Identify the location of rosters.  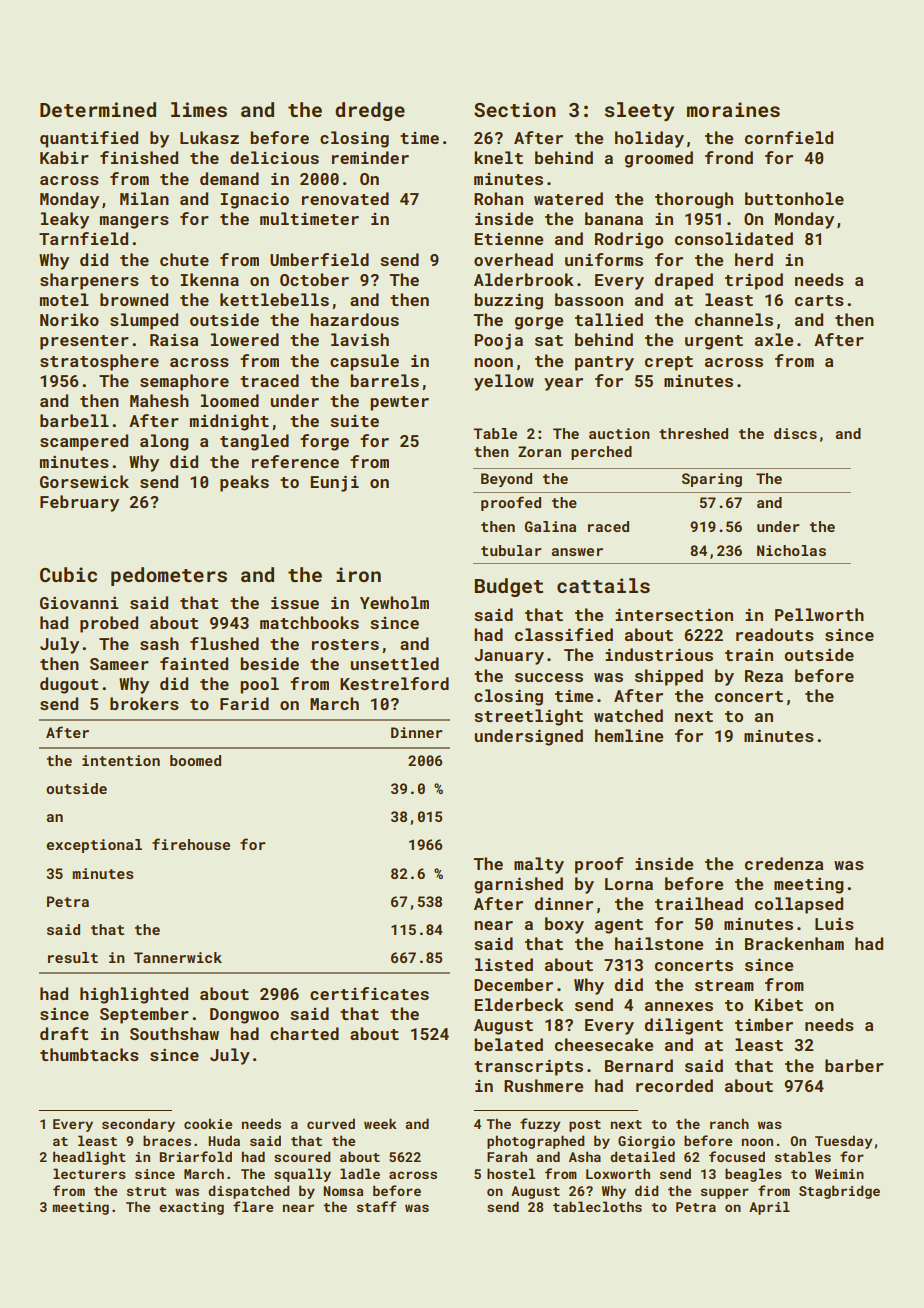
(345, 644).
